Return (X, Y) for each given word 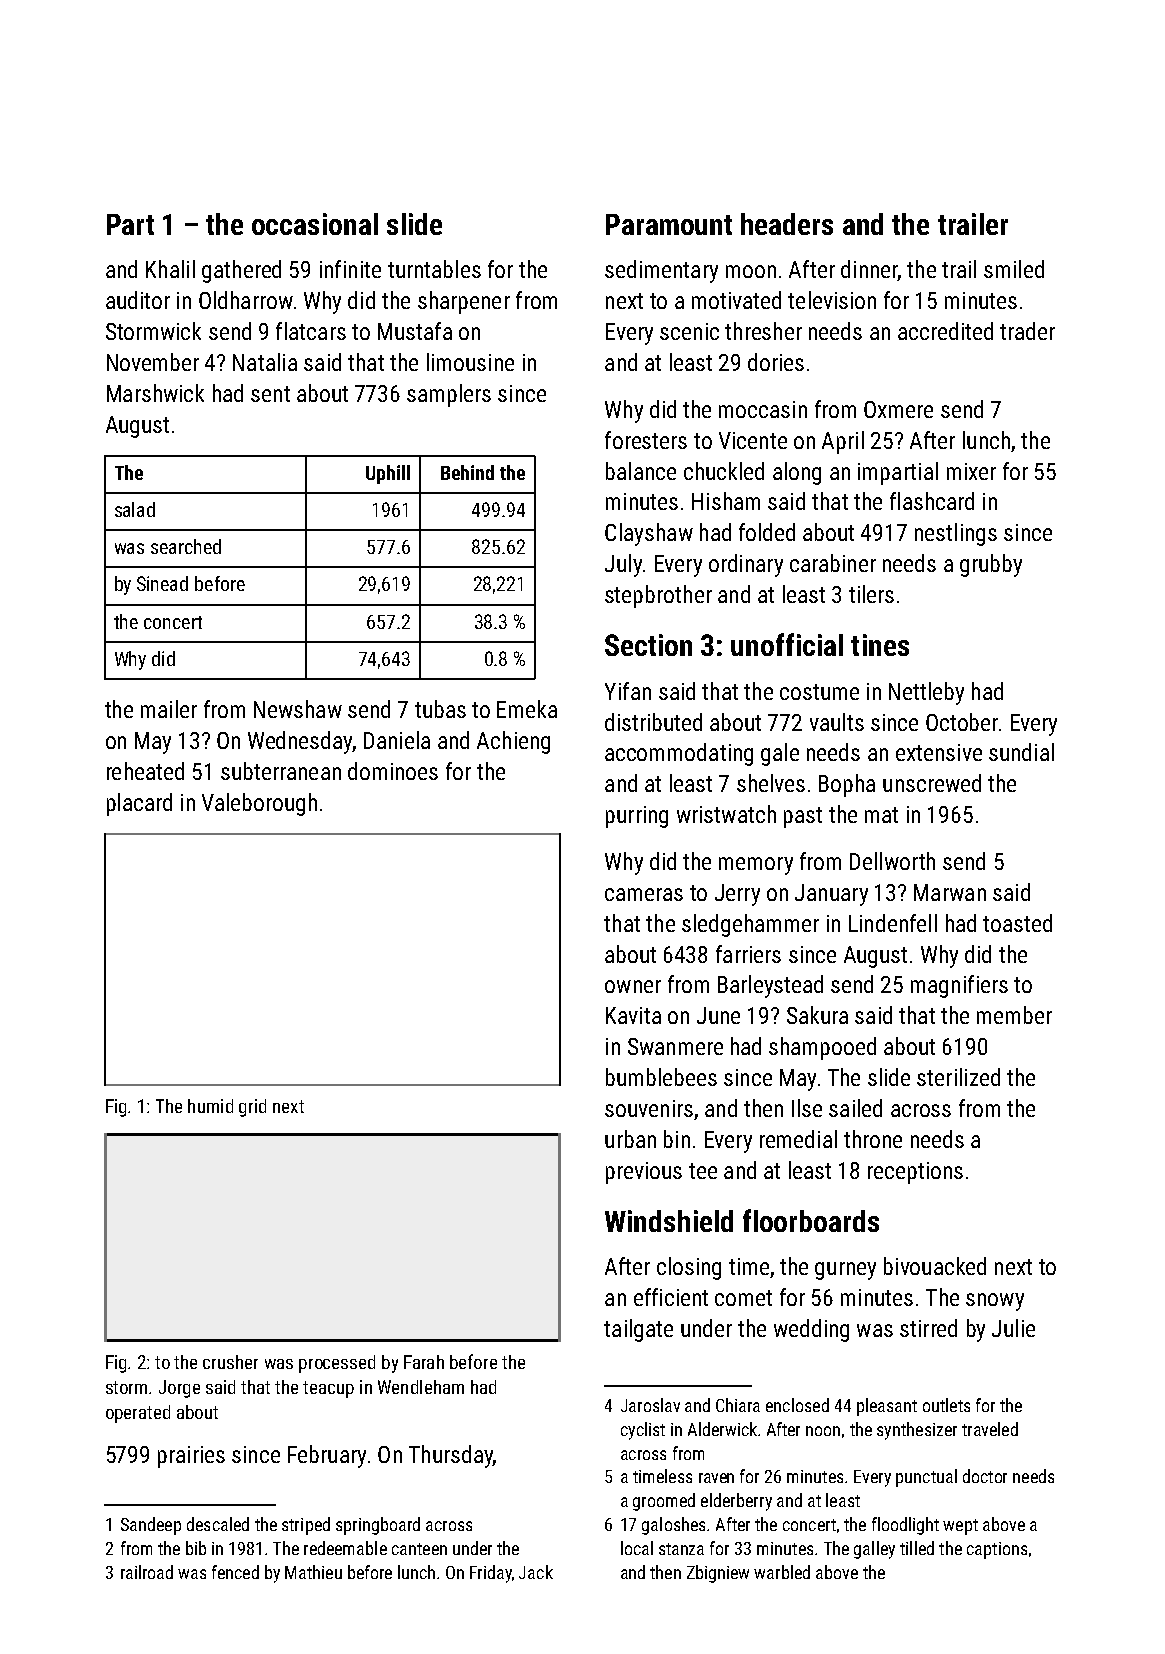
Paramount (669, 224)
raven (716, 1478)
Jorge (179, 1389)
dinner (869, 270)
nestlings (956, 534)
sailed (855, 1108)
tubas (440, 709)
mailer (169, 709)
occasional (315, 224)
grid (252, 1108)
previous (644, 1173)
